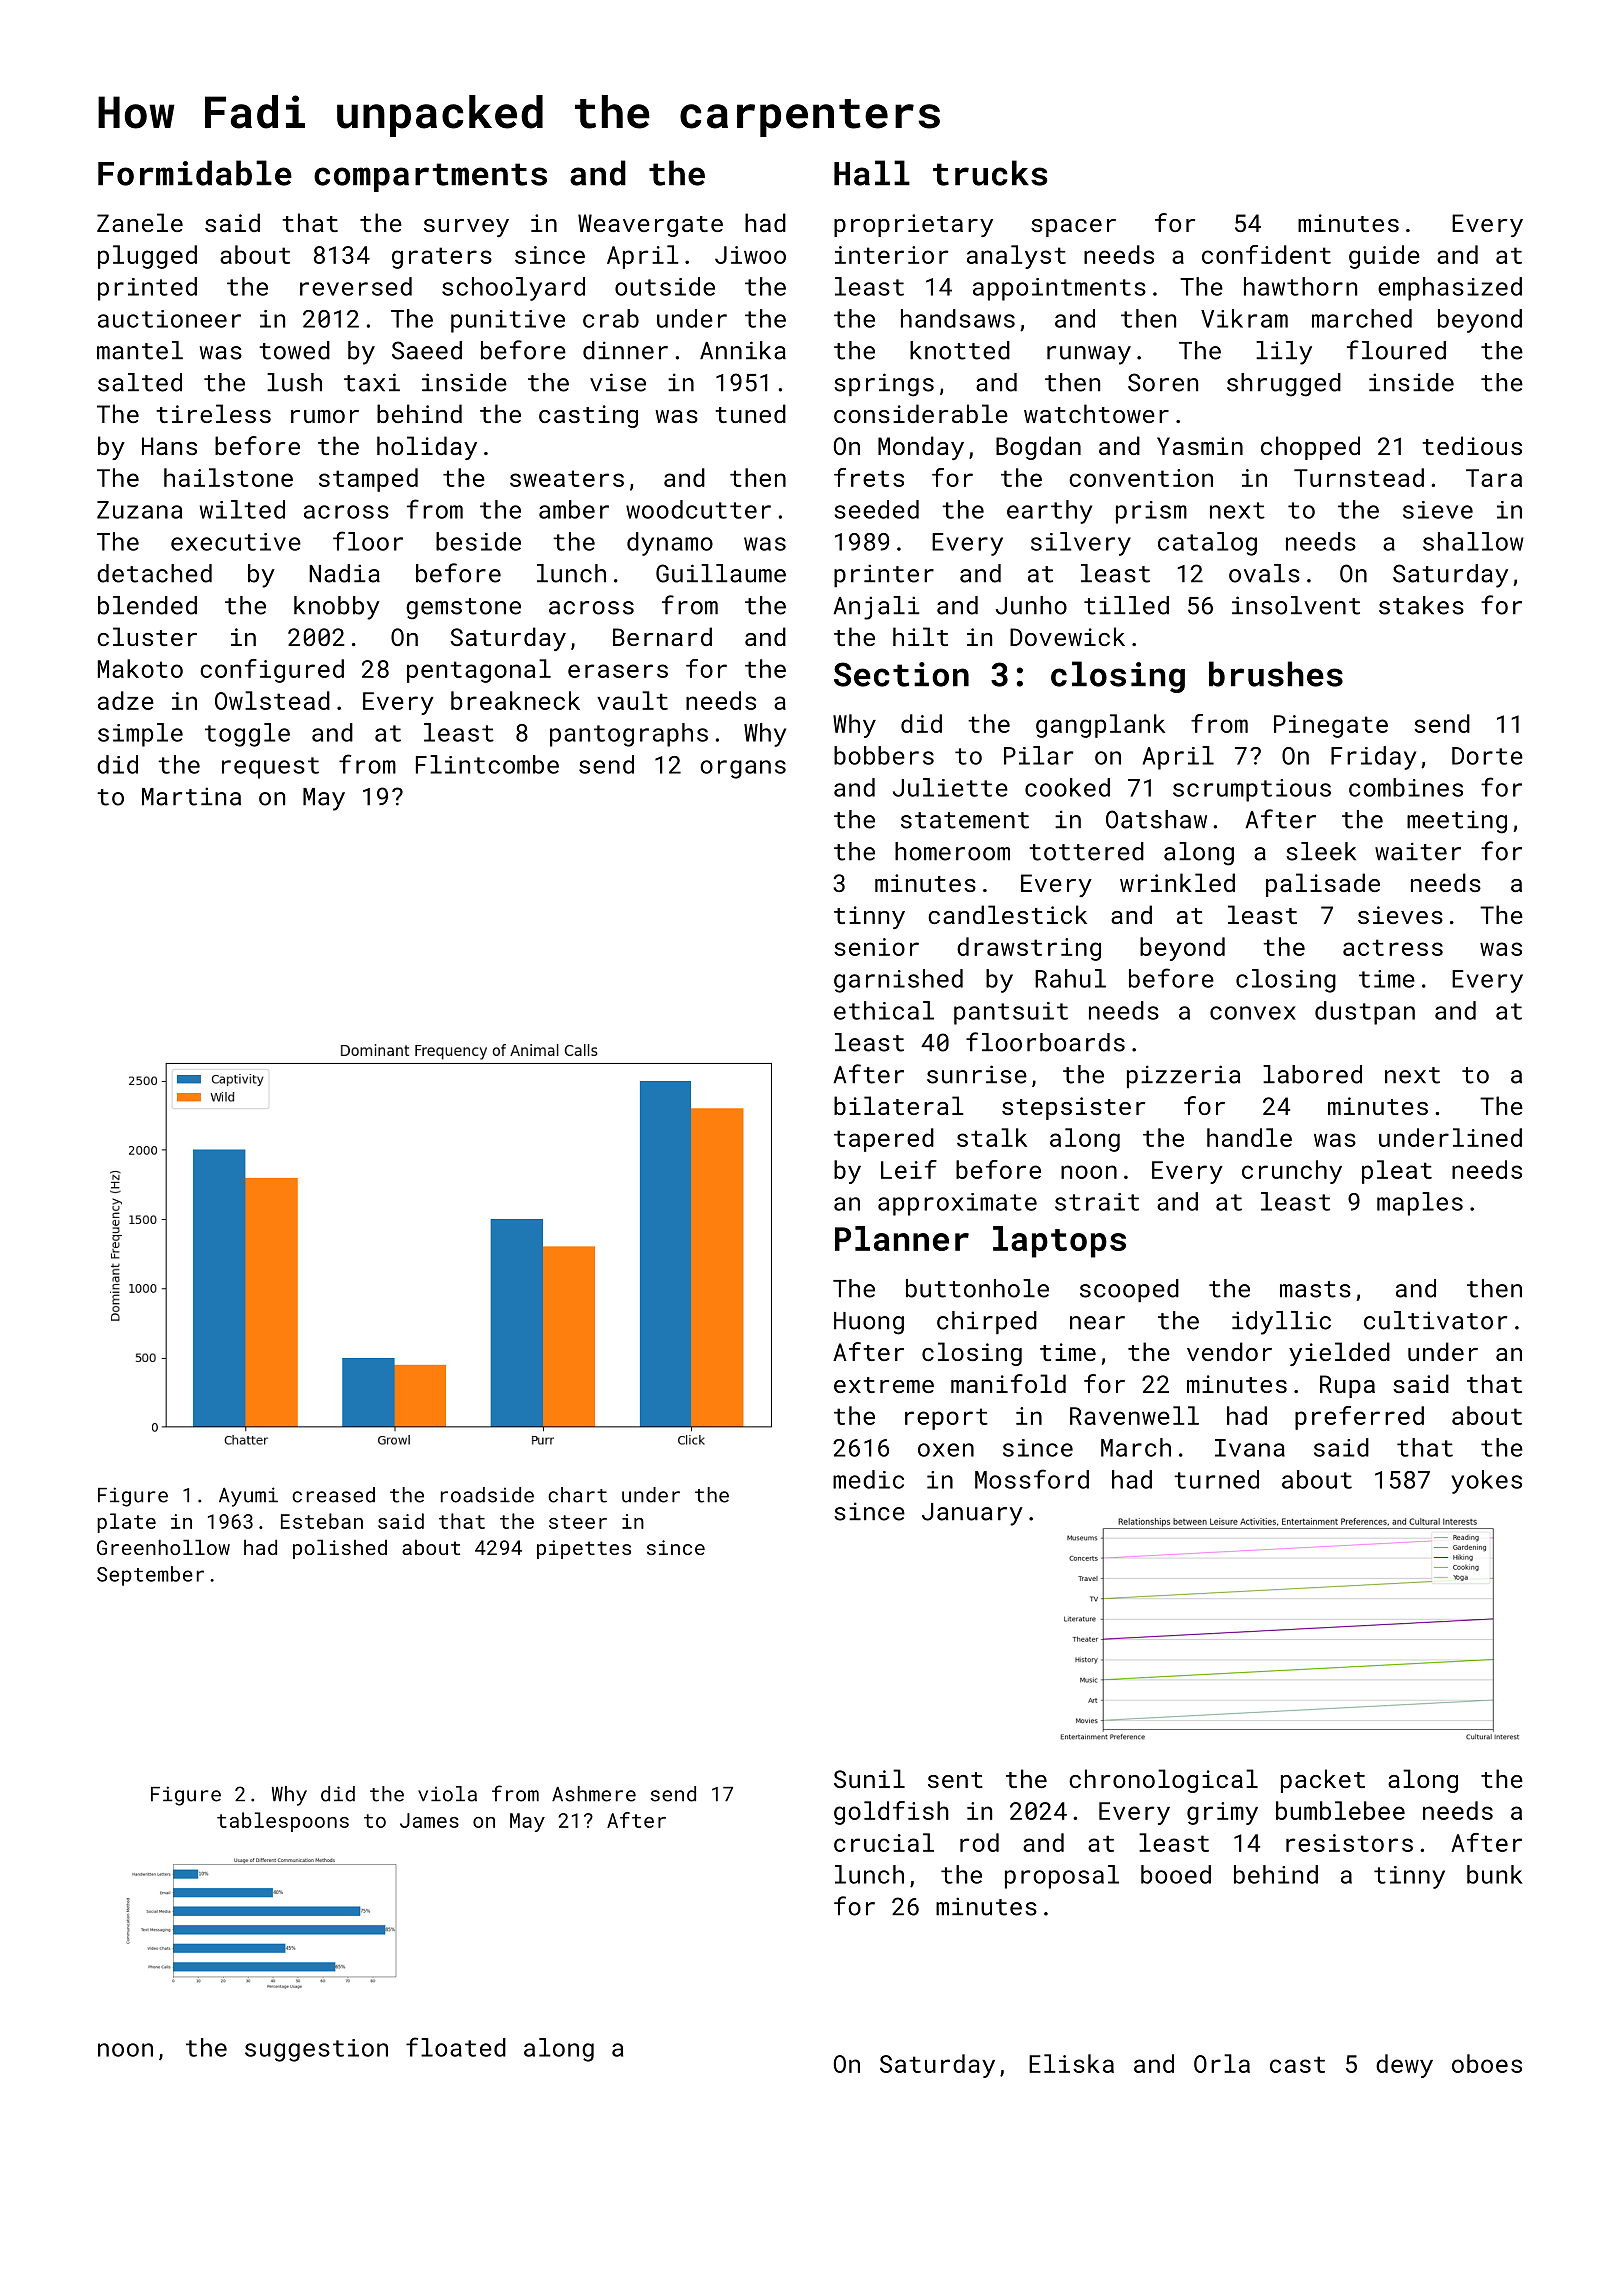  I want to click on emphasized, so click(1450, 289).
